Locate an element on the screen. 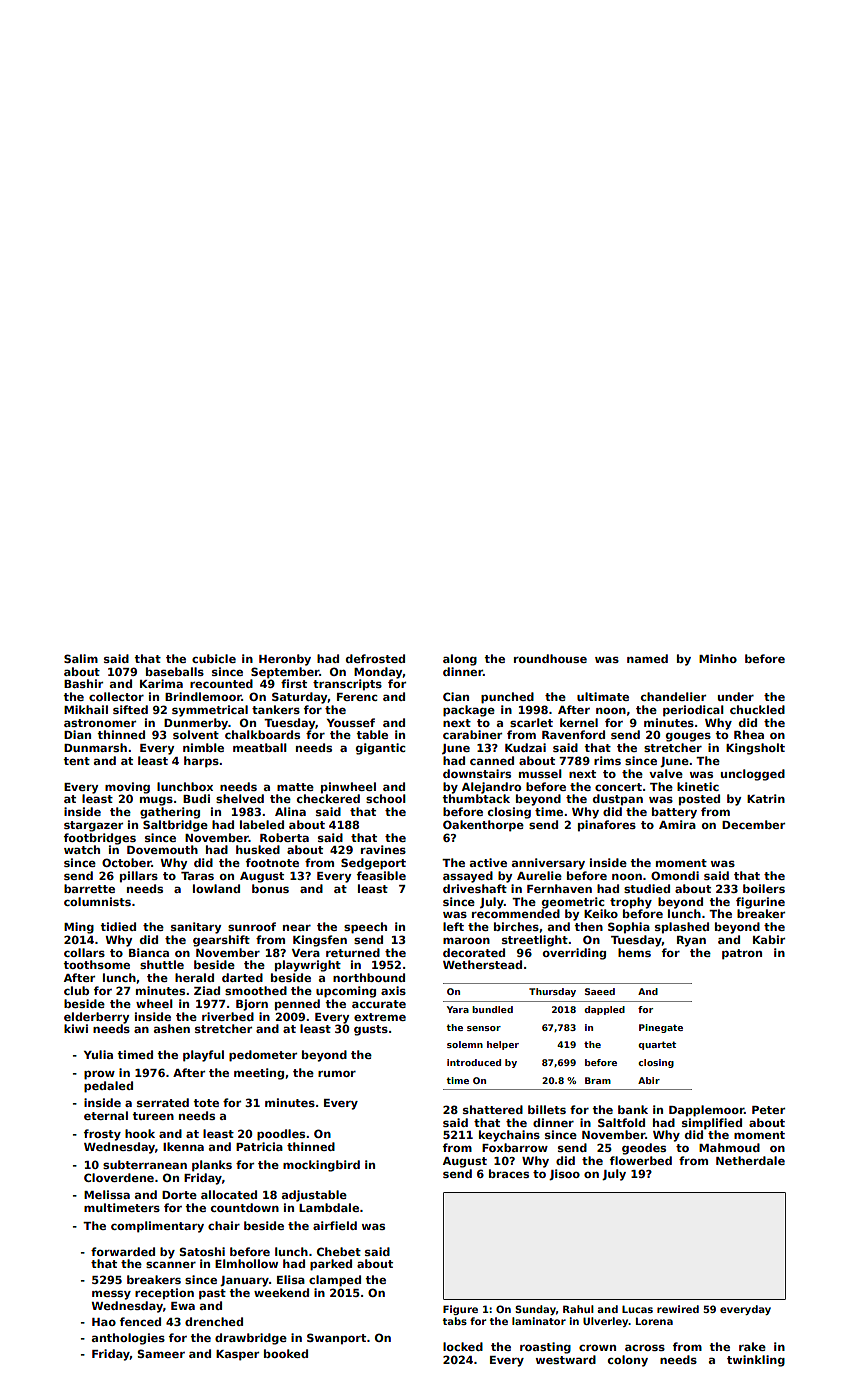  prow is located at coordinates (99, 1075).
